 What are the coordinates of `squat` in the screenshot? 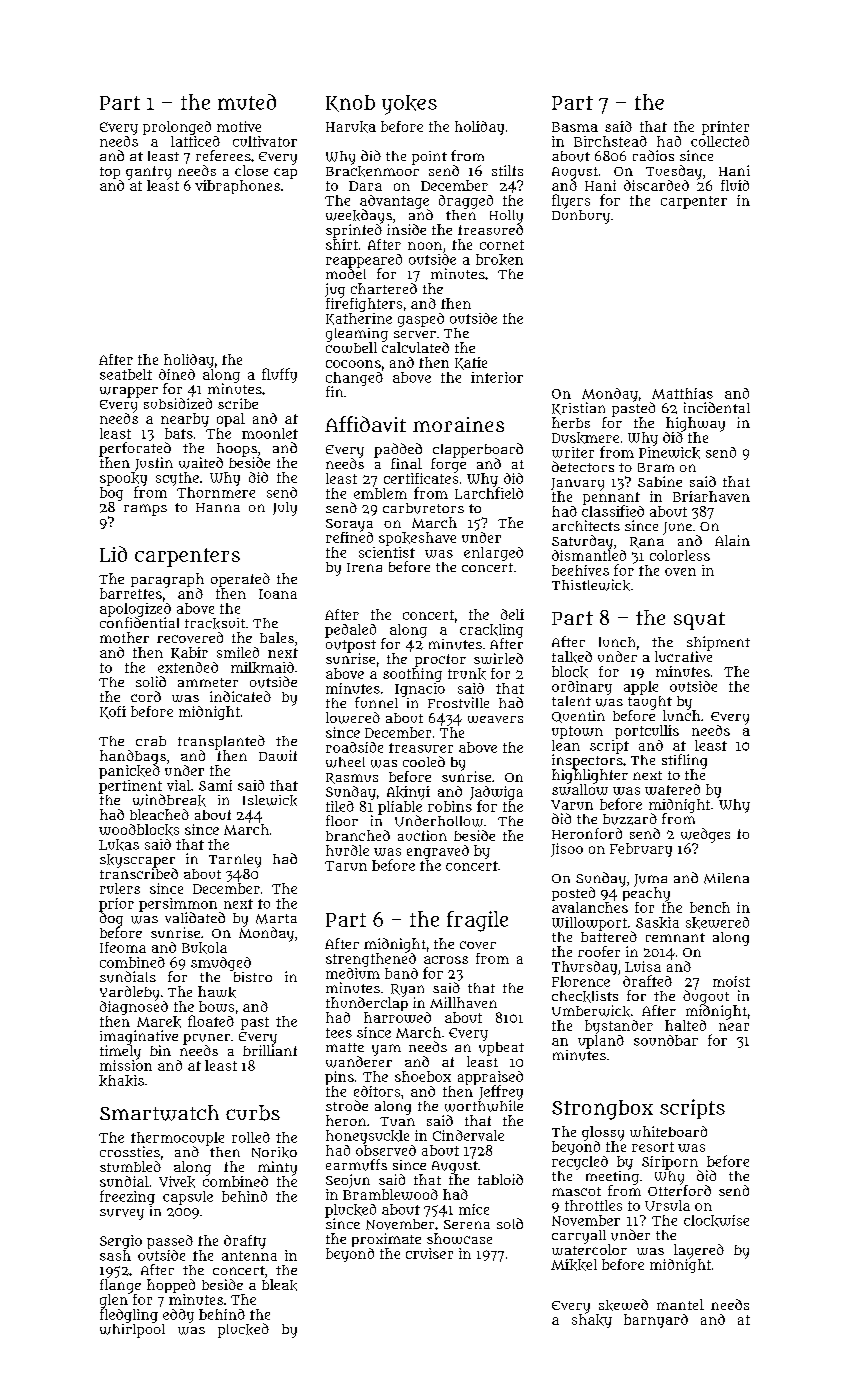 It's located at (699, 621).
